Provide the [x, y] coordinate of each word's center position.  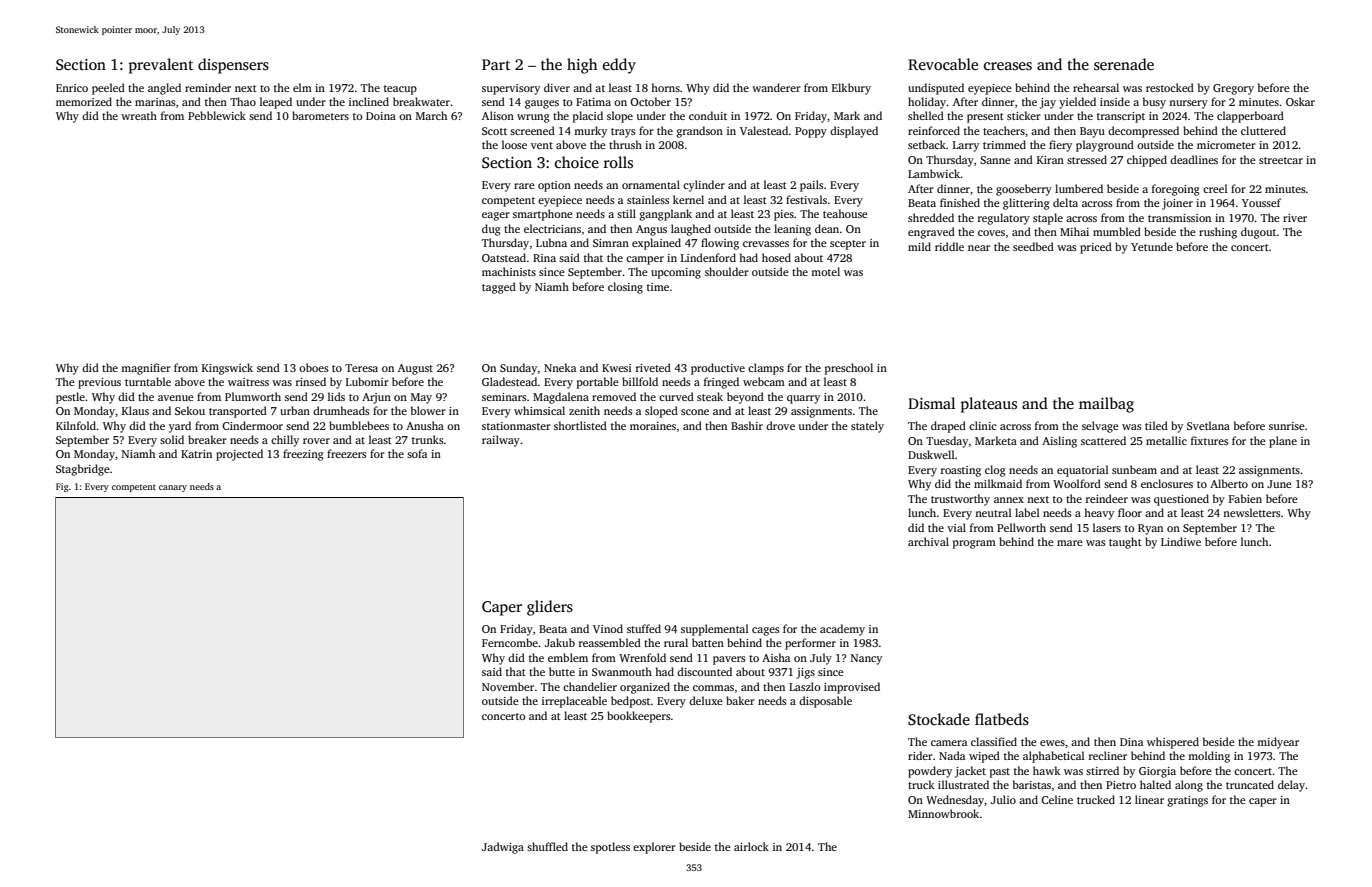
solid [172, 439]
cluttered [1263, 130]
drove [780, 425]
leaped [276, 103]
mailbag [1106, 405]
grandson [699, 132]
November [508, 686]
